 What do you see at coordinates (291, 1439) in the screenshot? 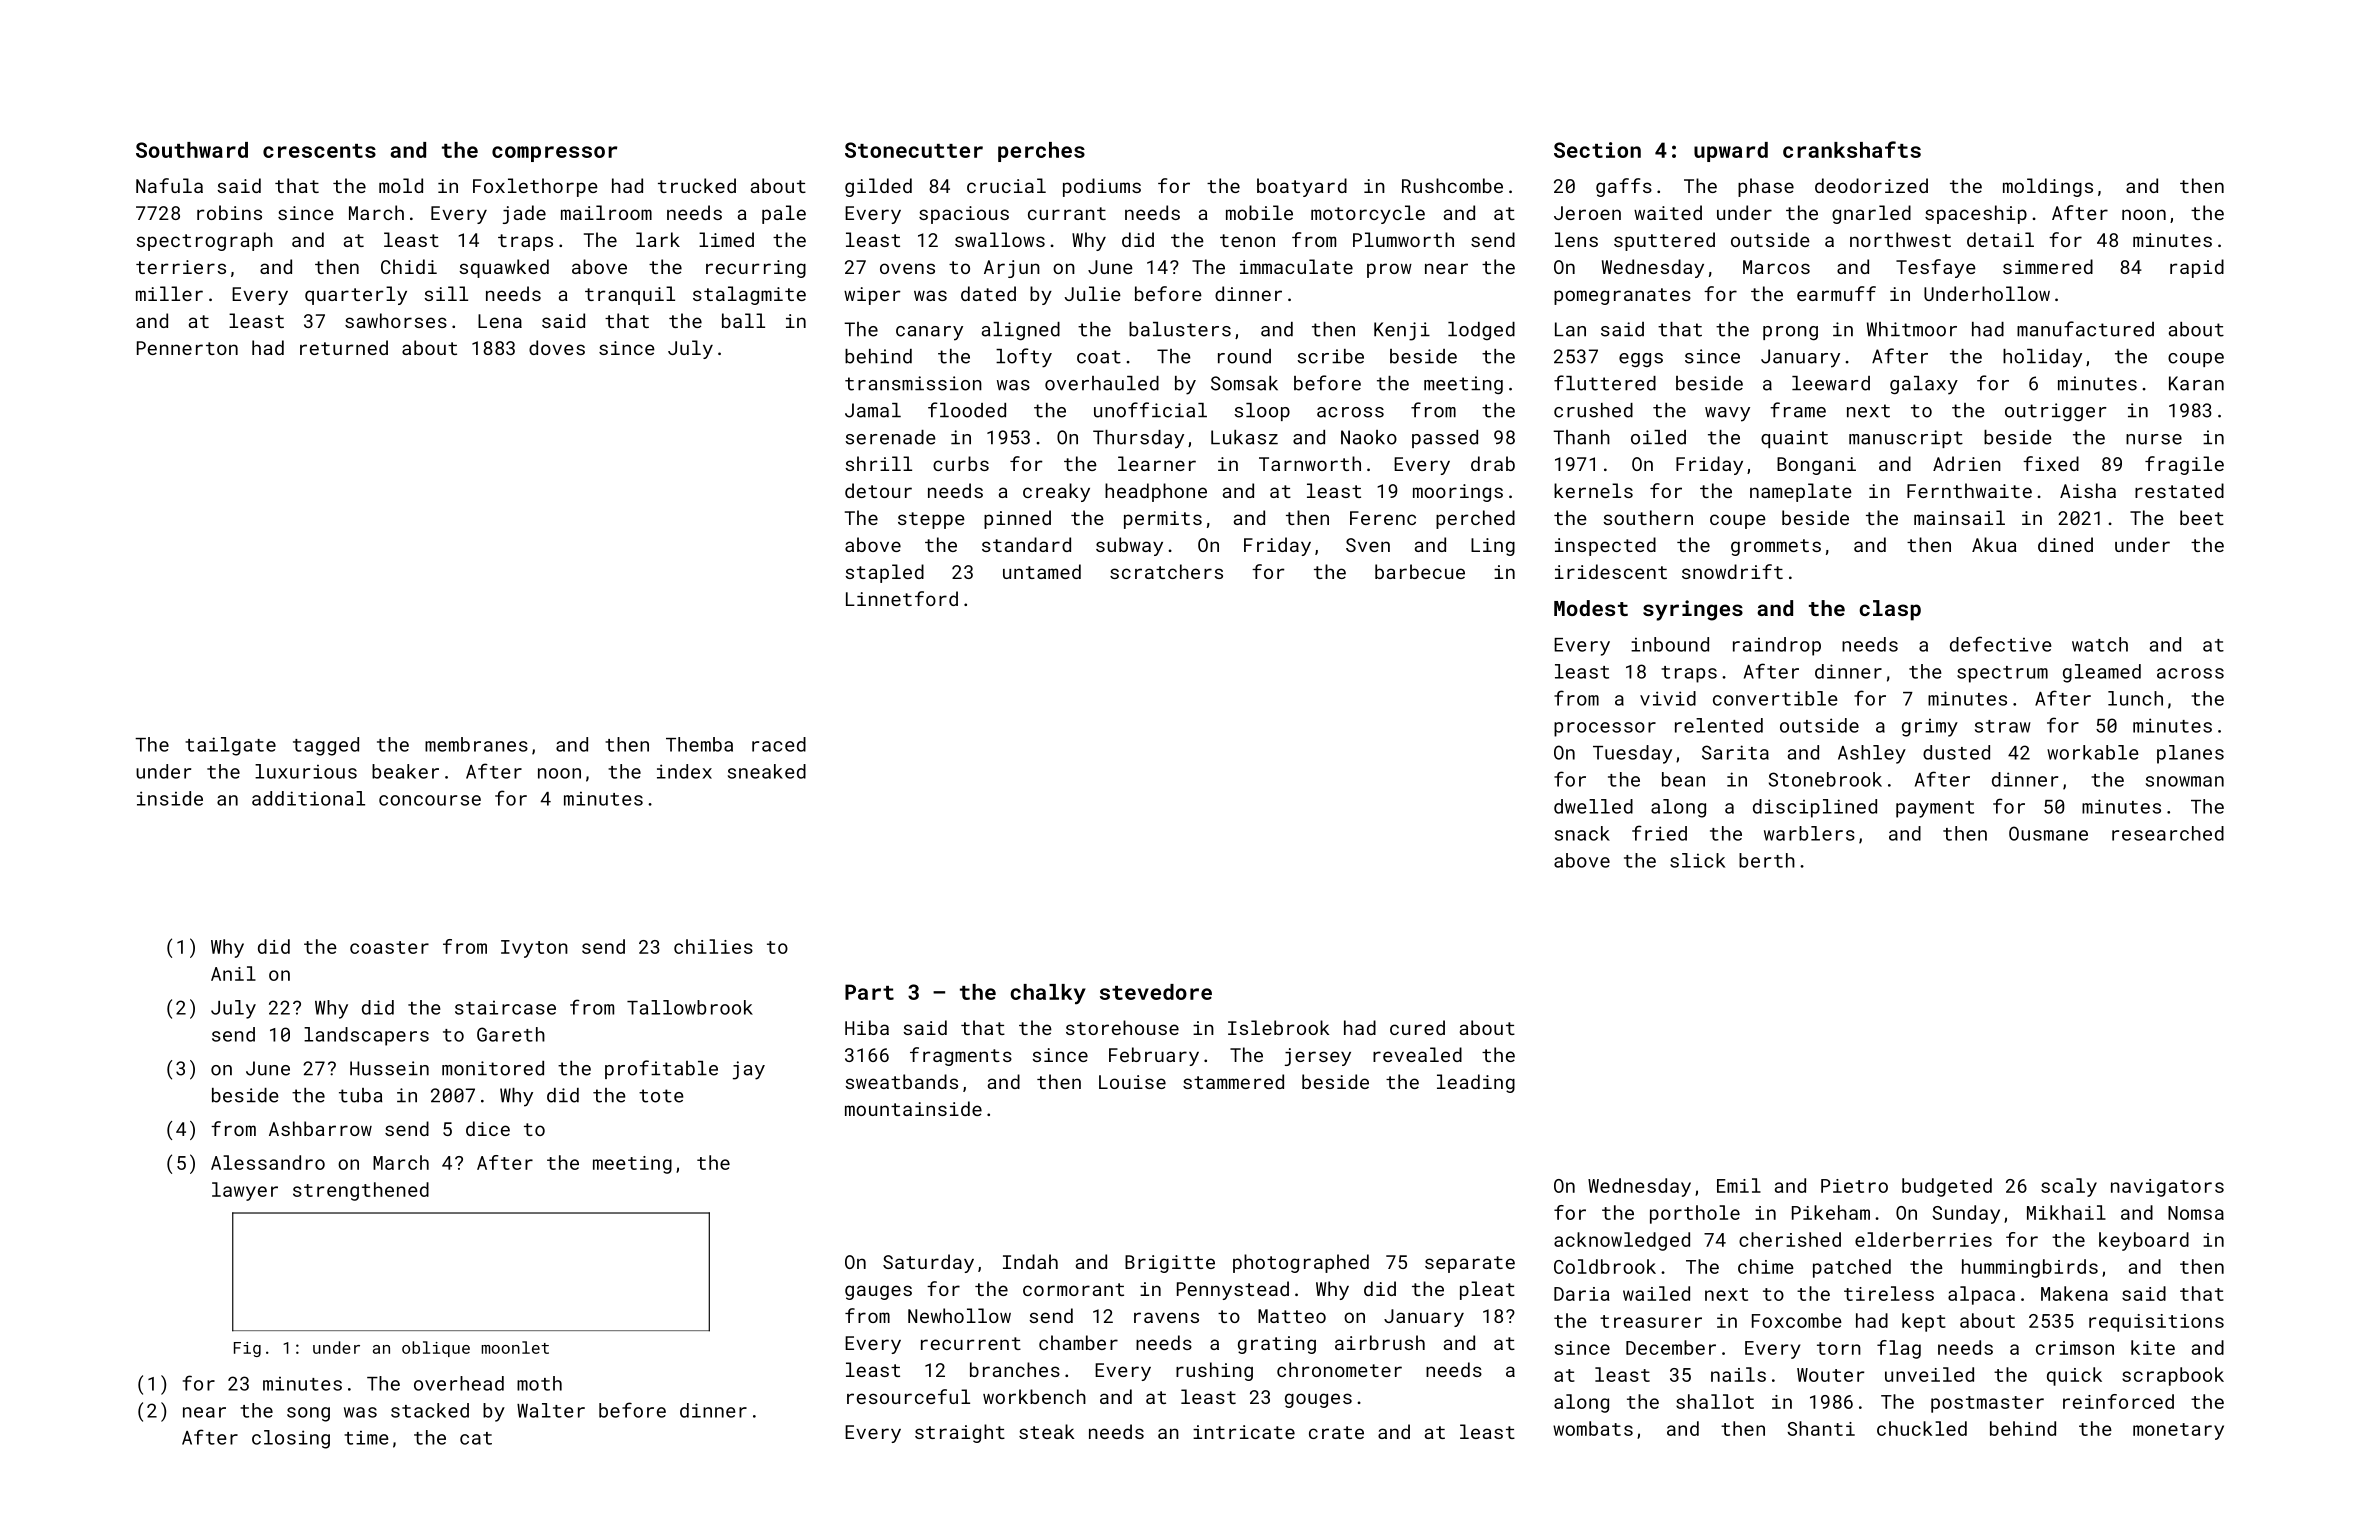
I see `closing` at bounding box center [291, 1439].
